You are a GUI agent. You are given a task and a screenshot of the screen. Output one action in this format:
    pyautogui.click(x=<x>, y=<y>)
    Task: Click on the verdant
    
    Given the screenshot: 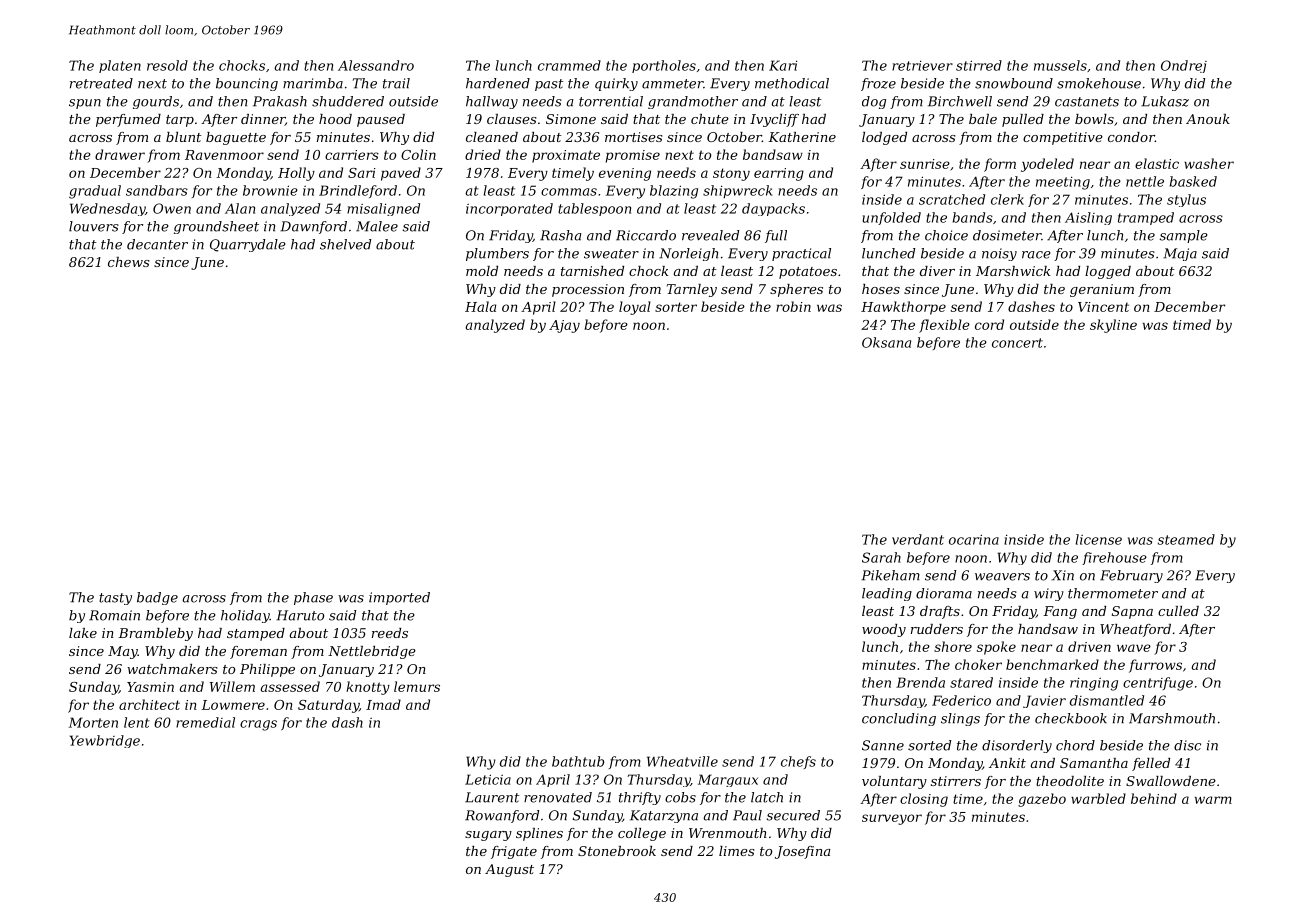 What is the action you would take?
    pyautogui.click(x=918, y=539)
